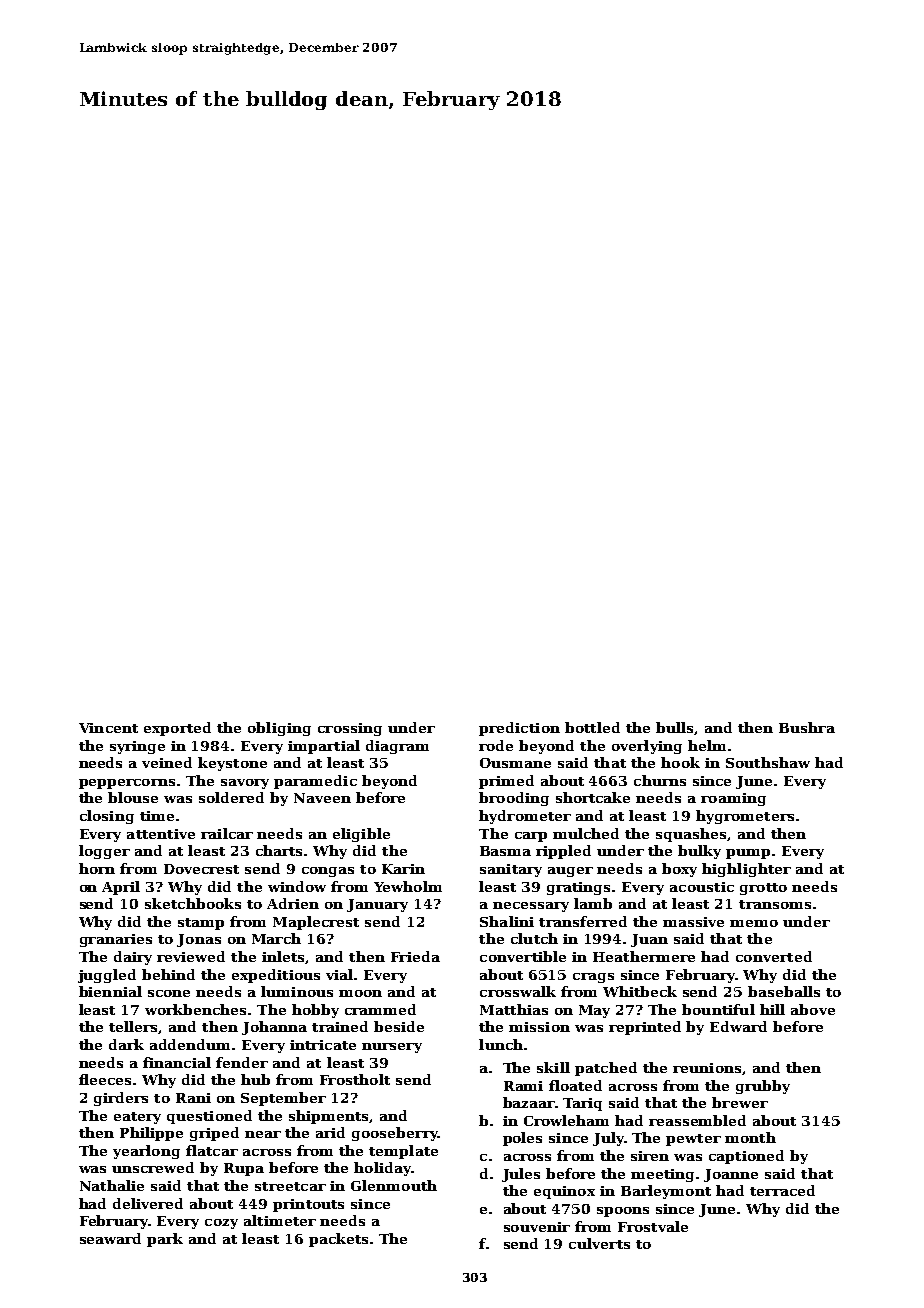  What do you see at coordinates (165, 1240) in the document?
I see `park` at bounding box center [165, 1240].
